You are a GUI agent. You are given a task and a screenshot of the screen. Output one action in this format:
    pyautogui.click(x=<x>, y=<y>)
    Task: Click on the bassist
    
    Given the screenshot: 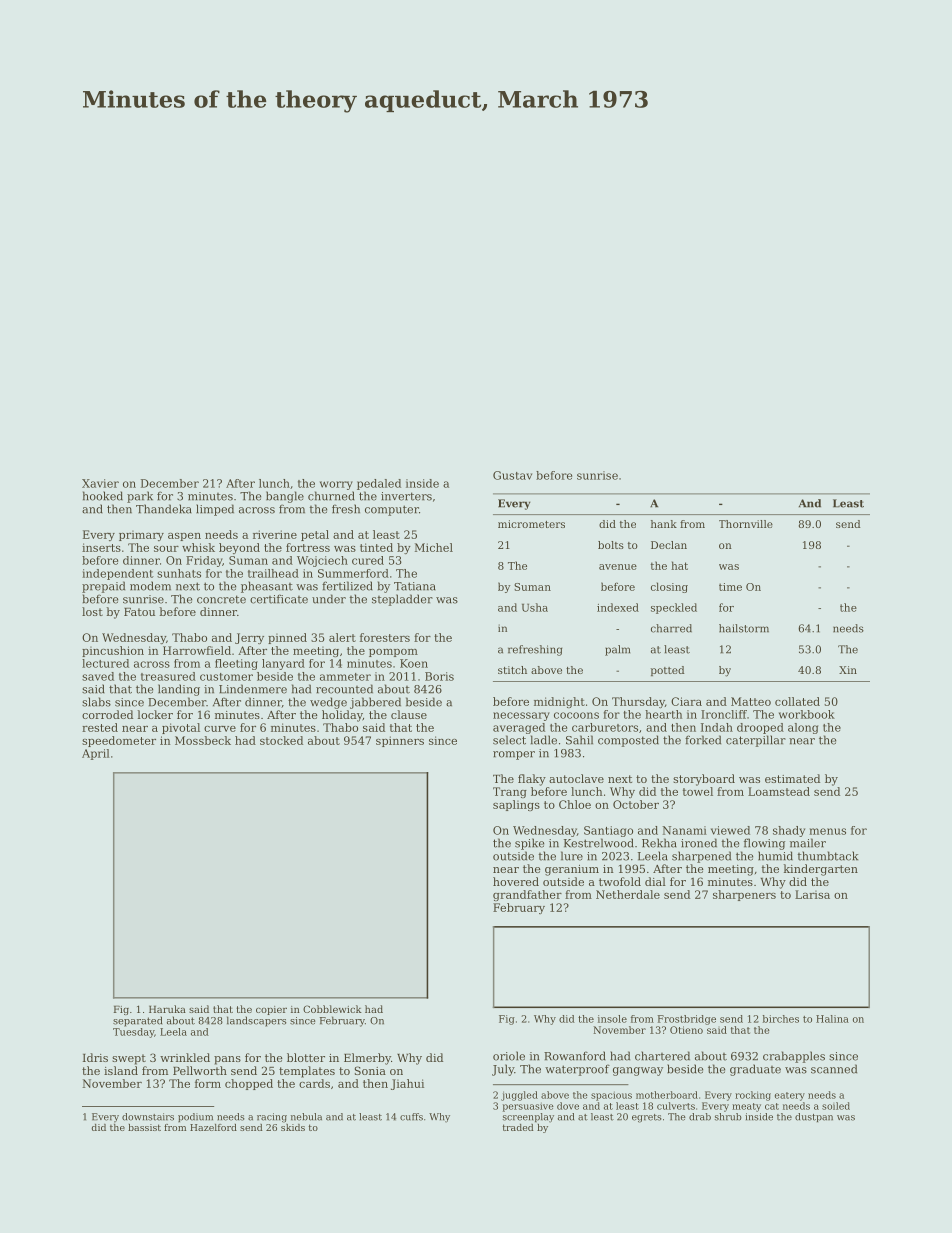 What is the action you would take?
    pyautogui.click(x=144, y=1127)
